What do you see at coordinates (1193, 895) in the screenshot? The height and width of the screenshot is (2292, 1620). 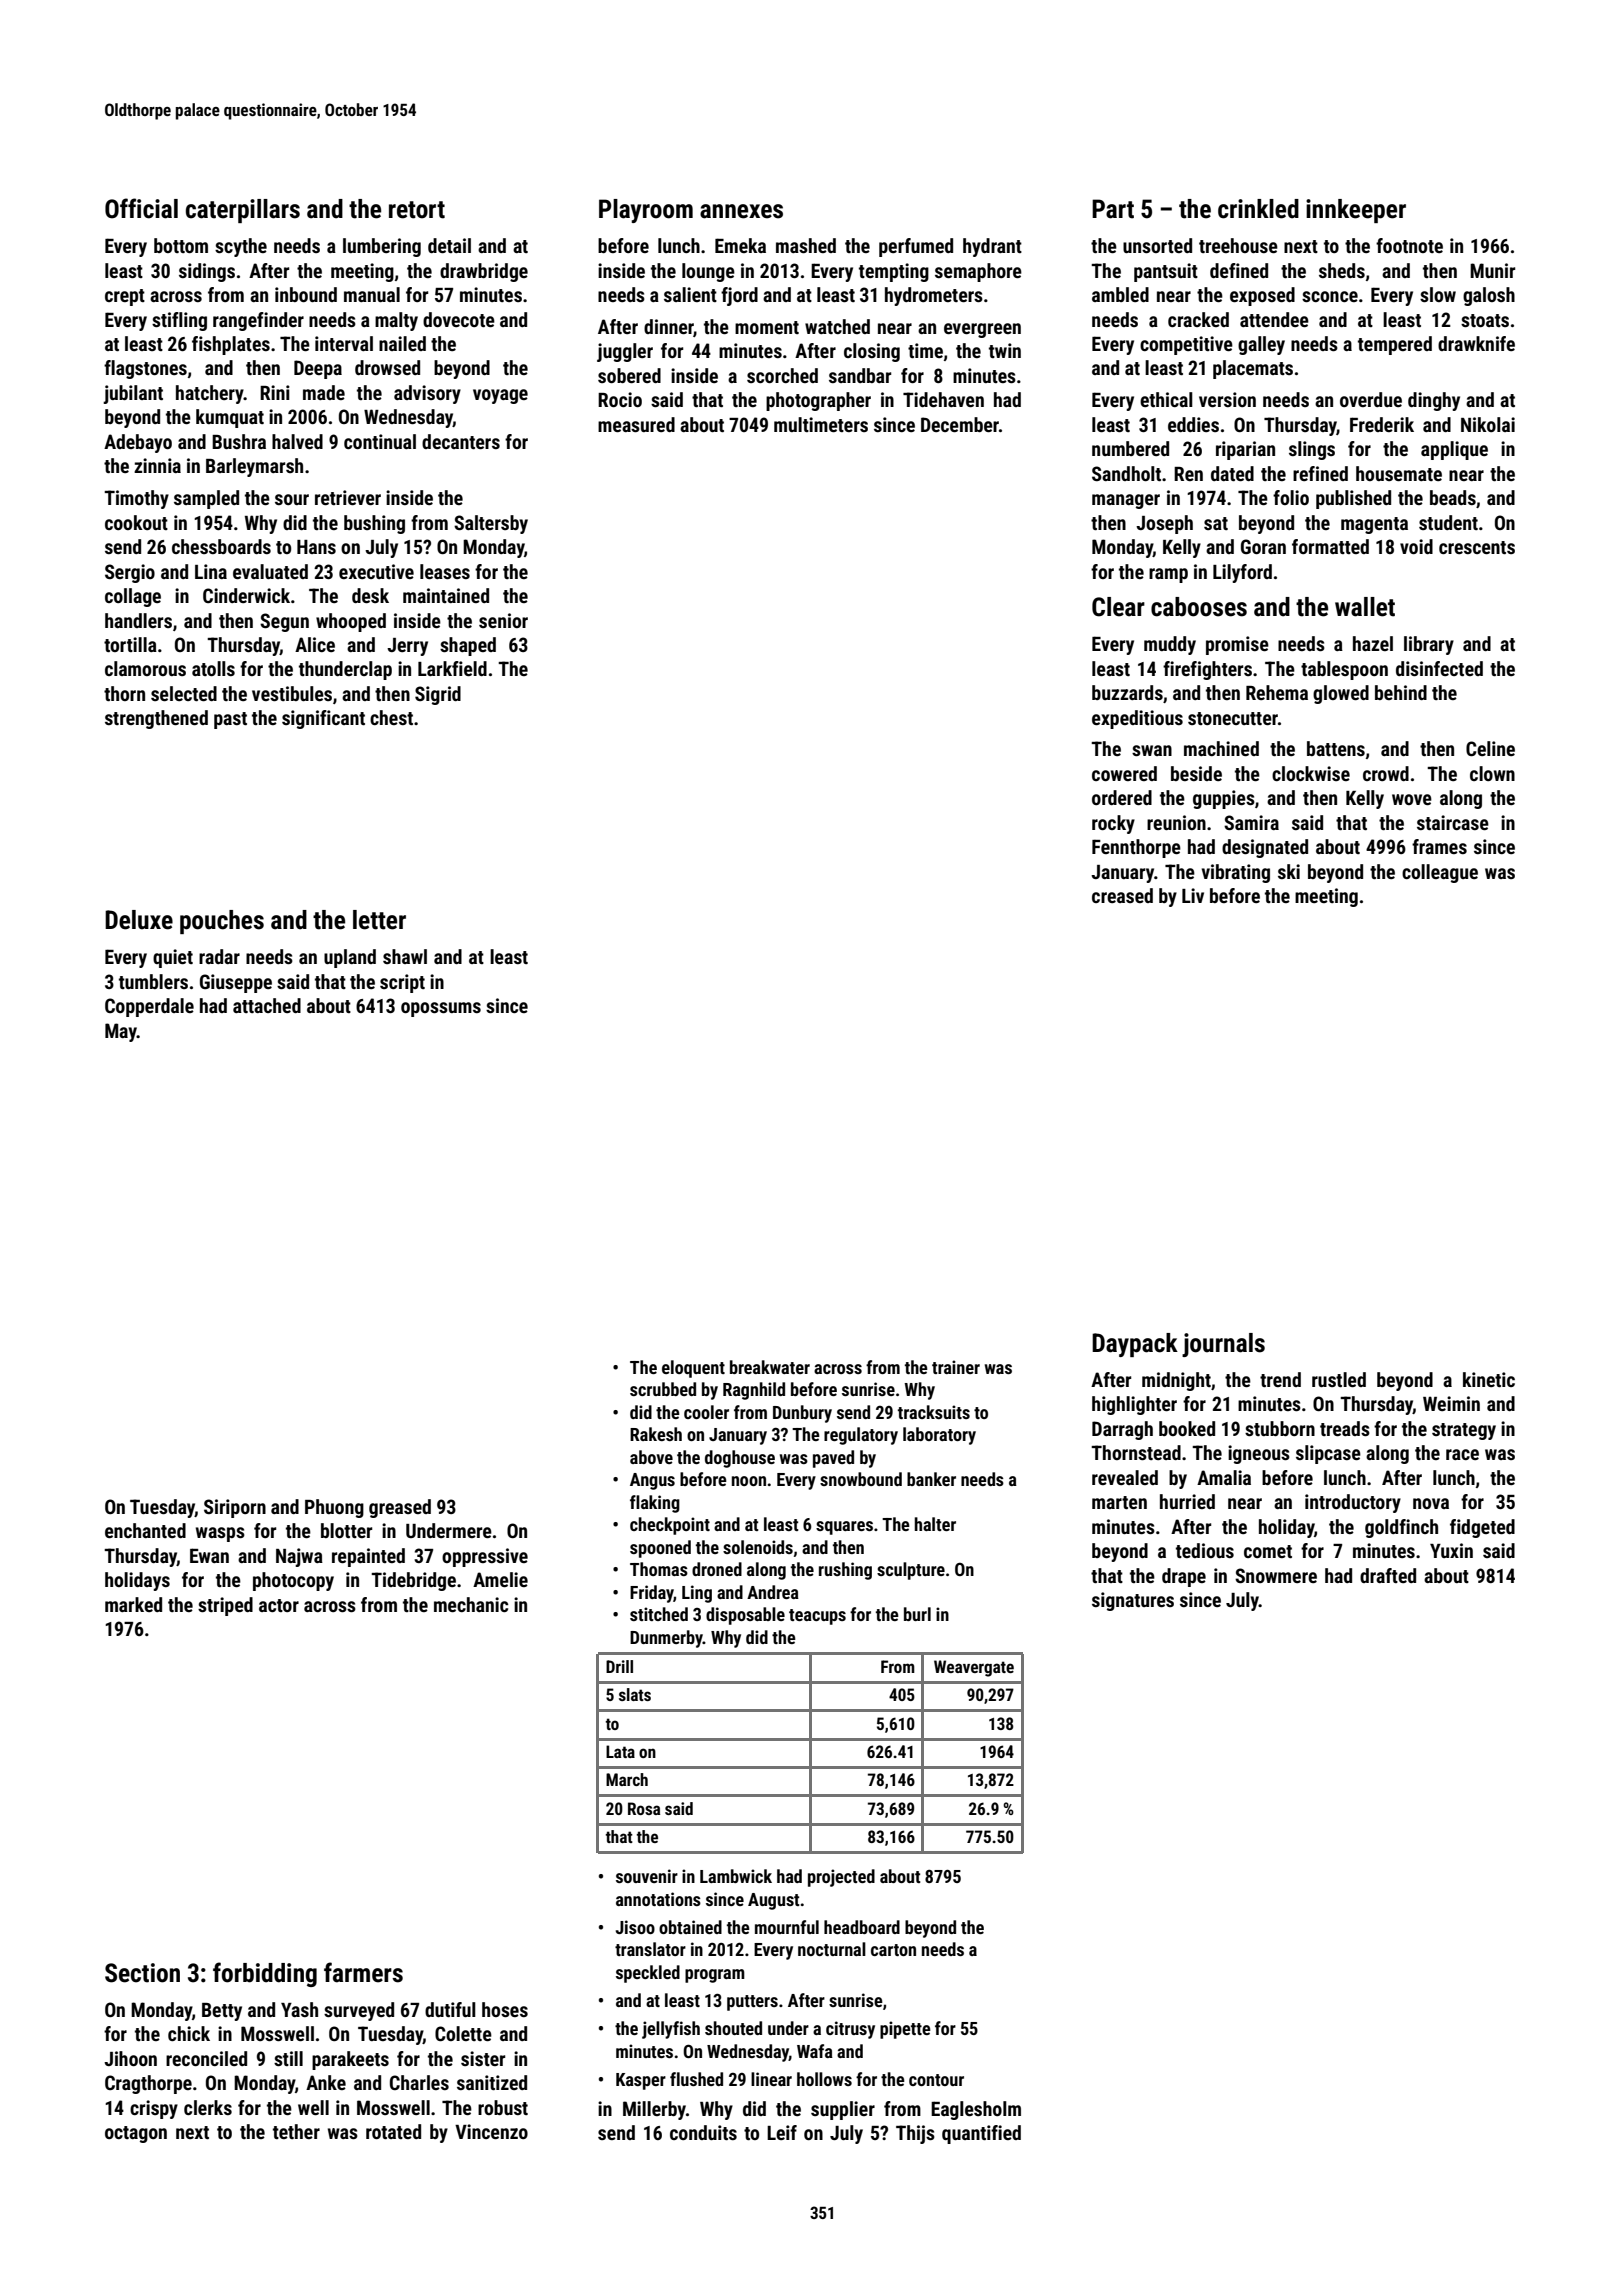 I see `Liv` at bounding box center [1193, 895].
